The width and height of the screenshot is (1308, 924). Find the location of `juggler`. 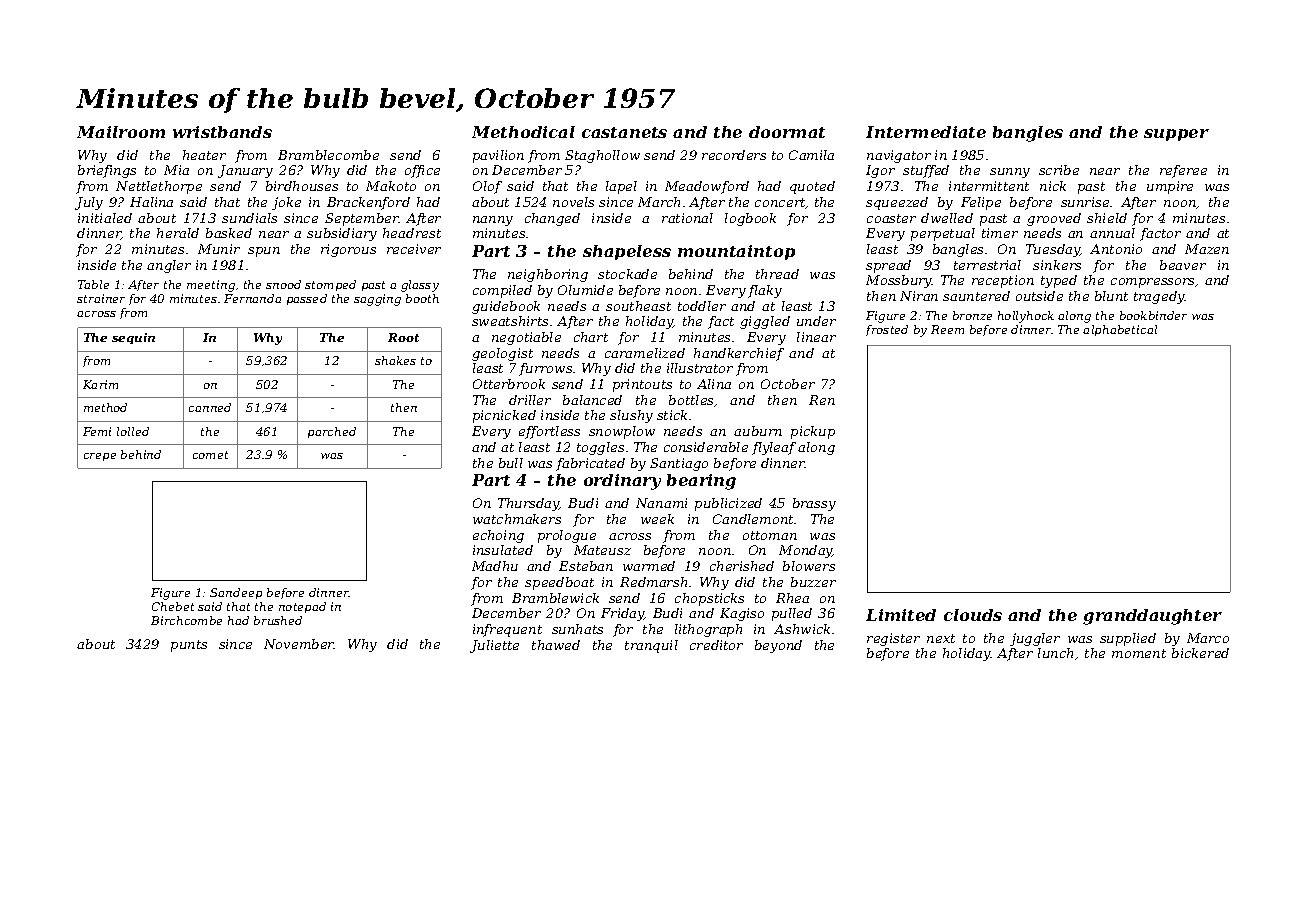

juggler is located at coordinates (1035, 639).
